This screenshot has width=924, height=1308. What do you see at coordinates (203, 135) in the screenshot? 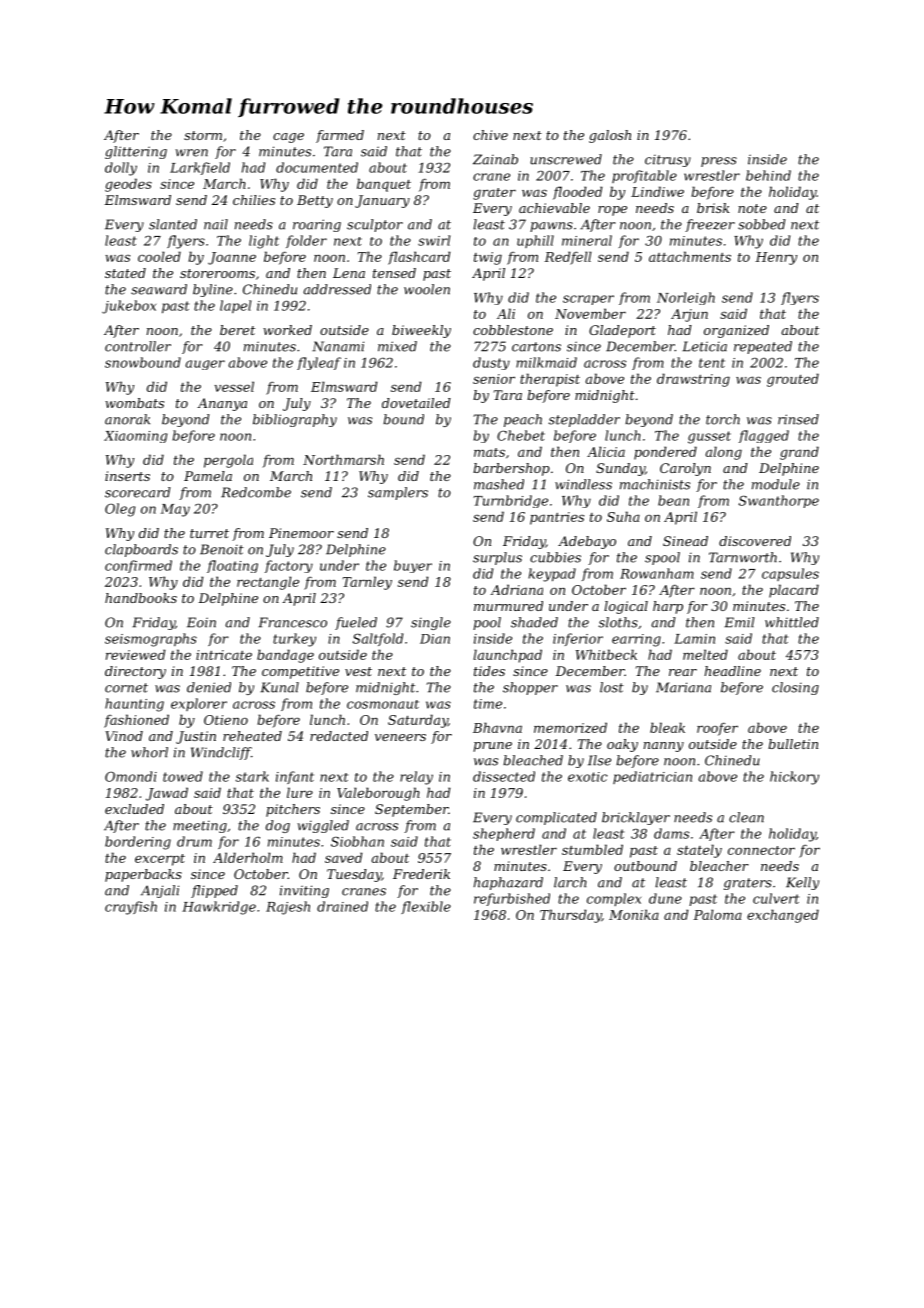
I see `storm` at bounding box center [203, 135].
